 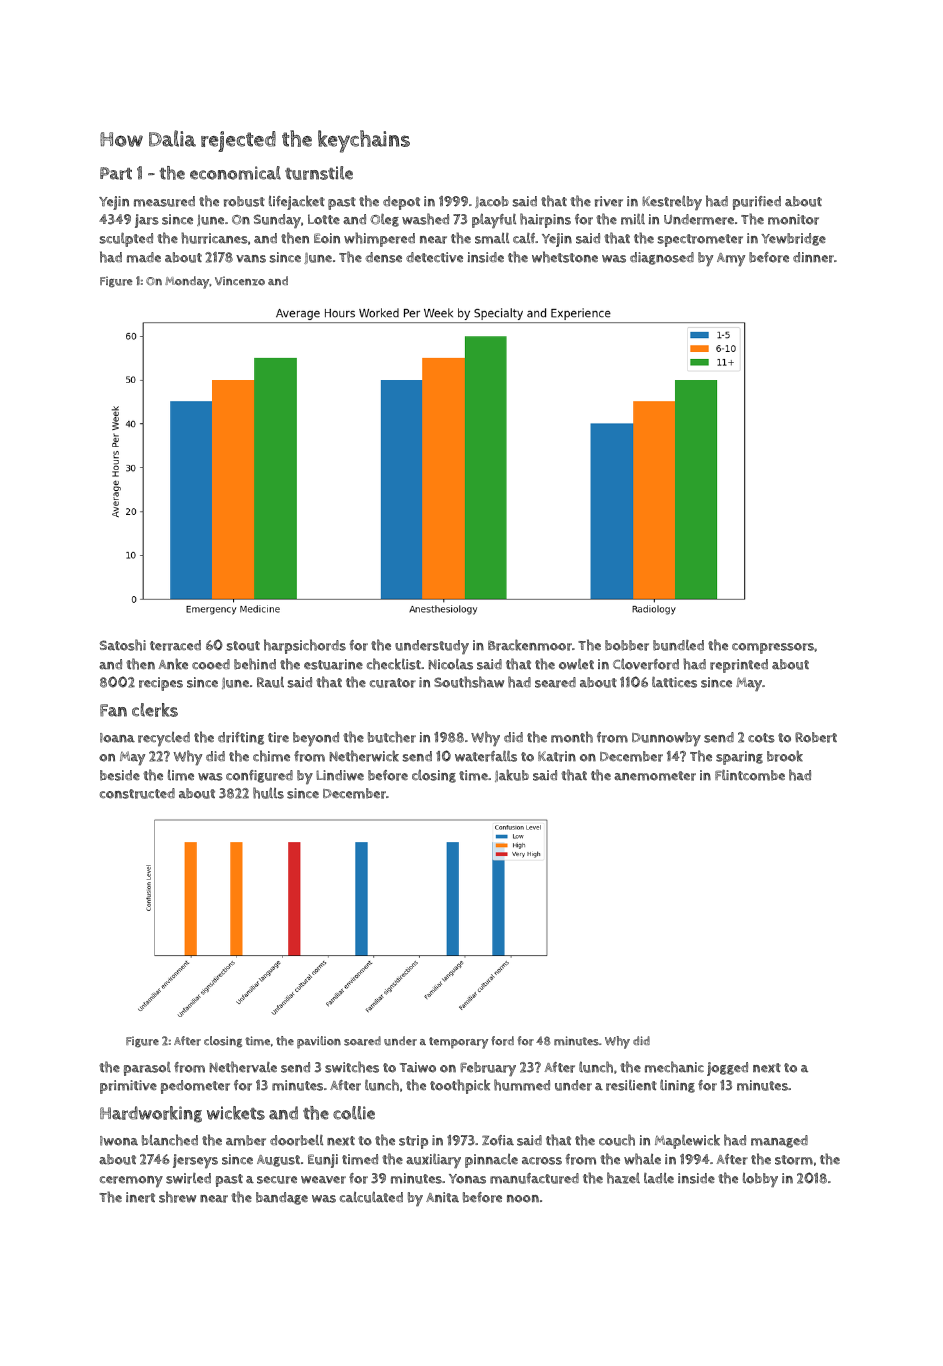 I want to click on whetstone, so click(x=565, y=257).
